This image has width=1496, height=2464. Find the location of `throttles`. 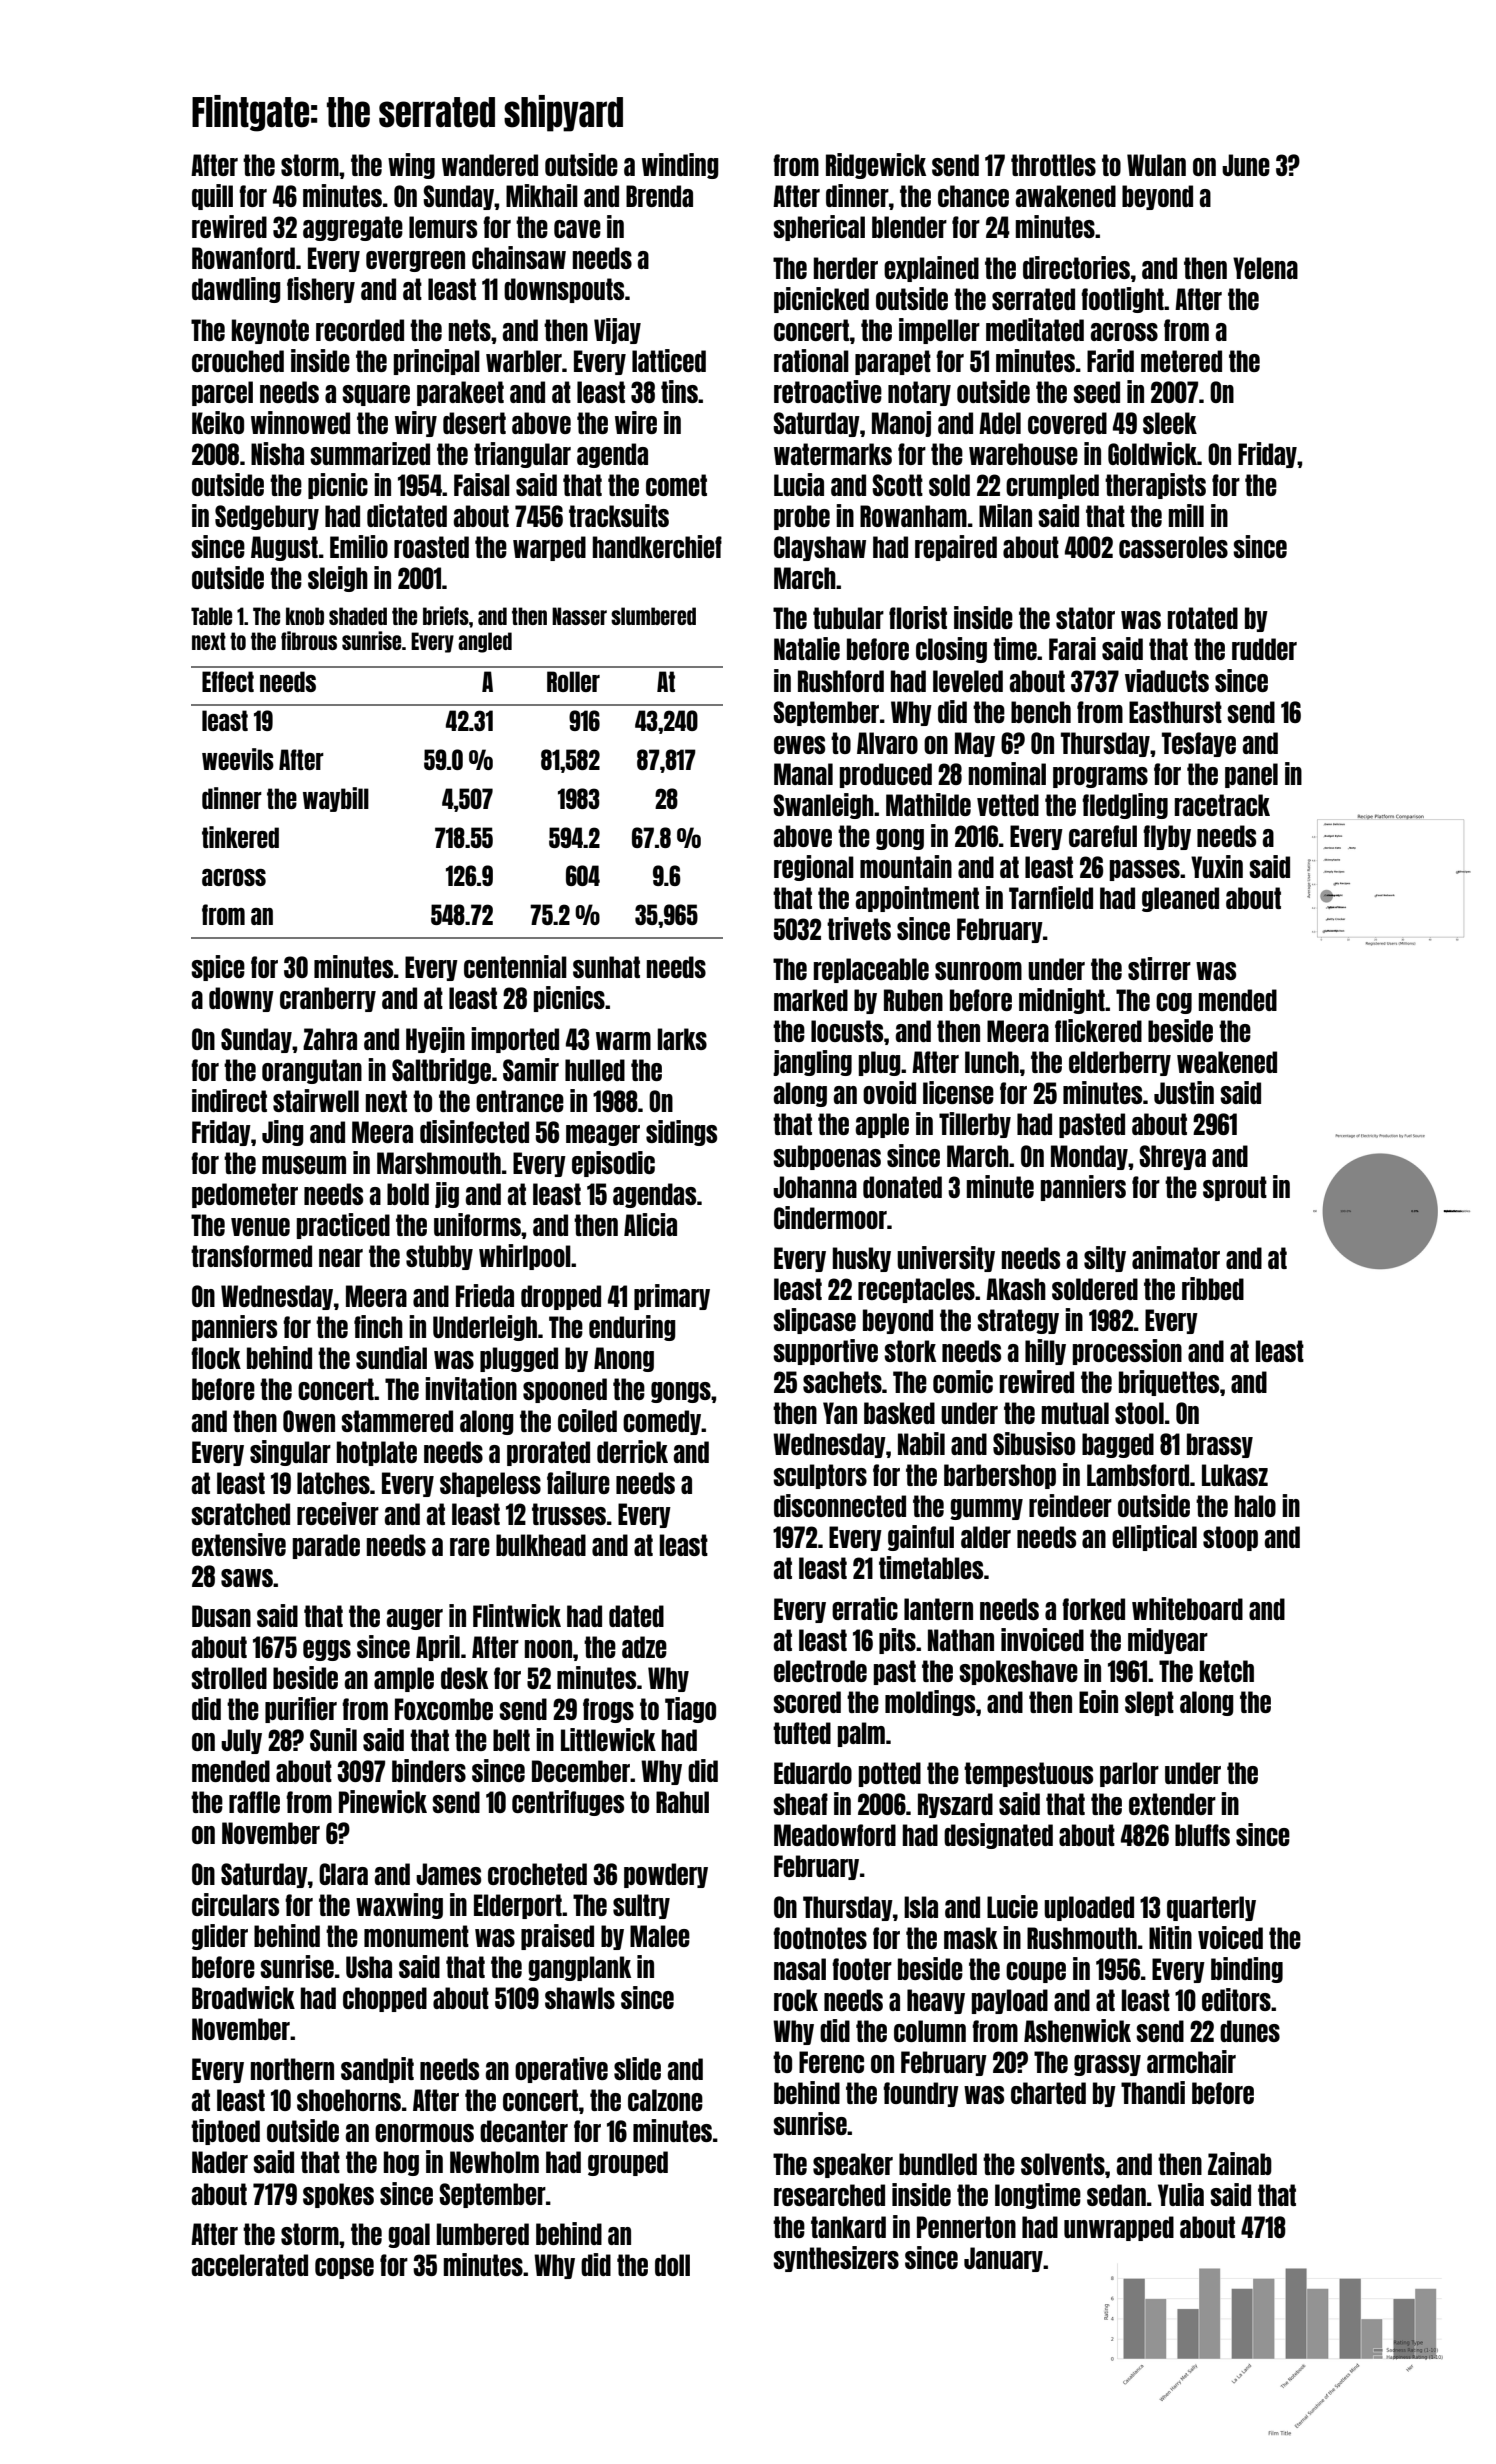

throttles is located at coordinates (1053, 165).
